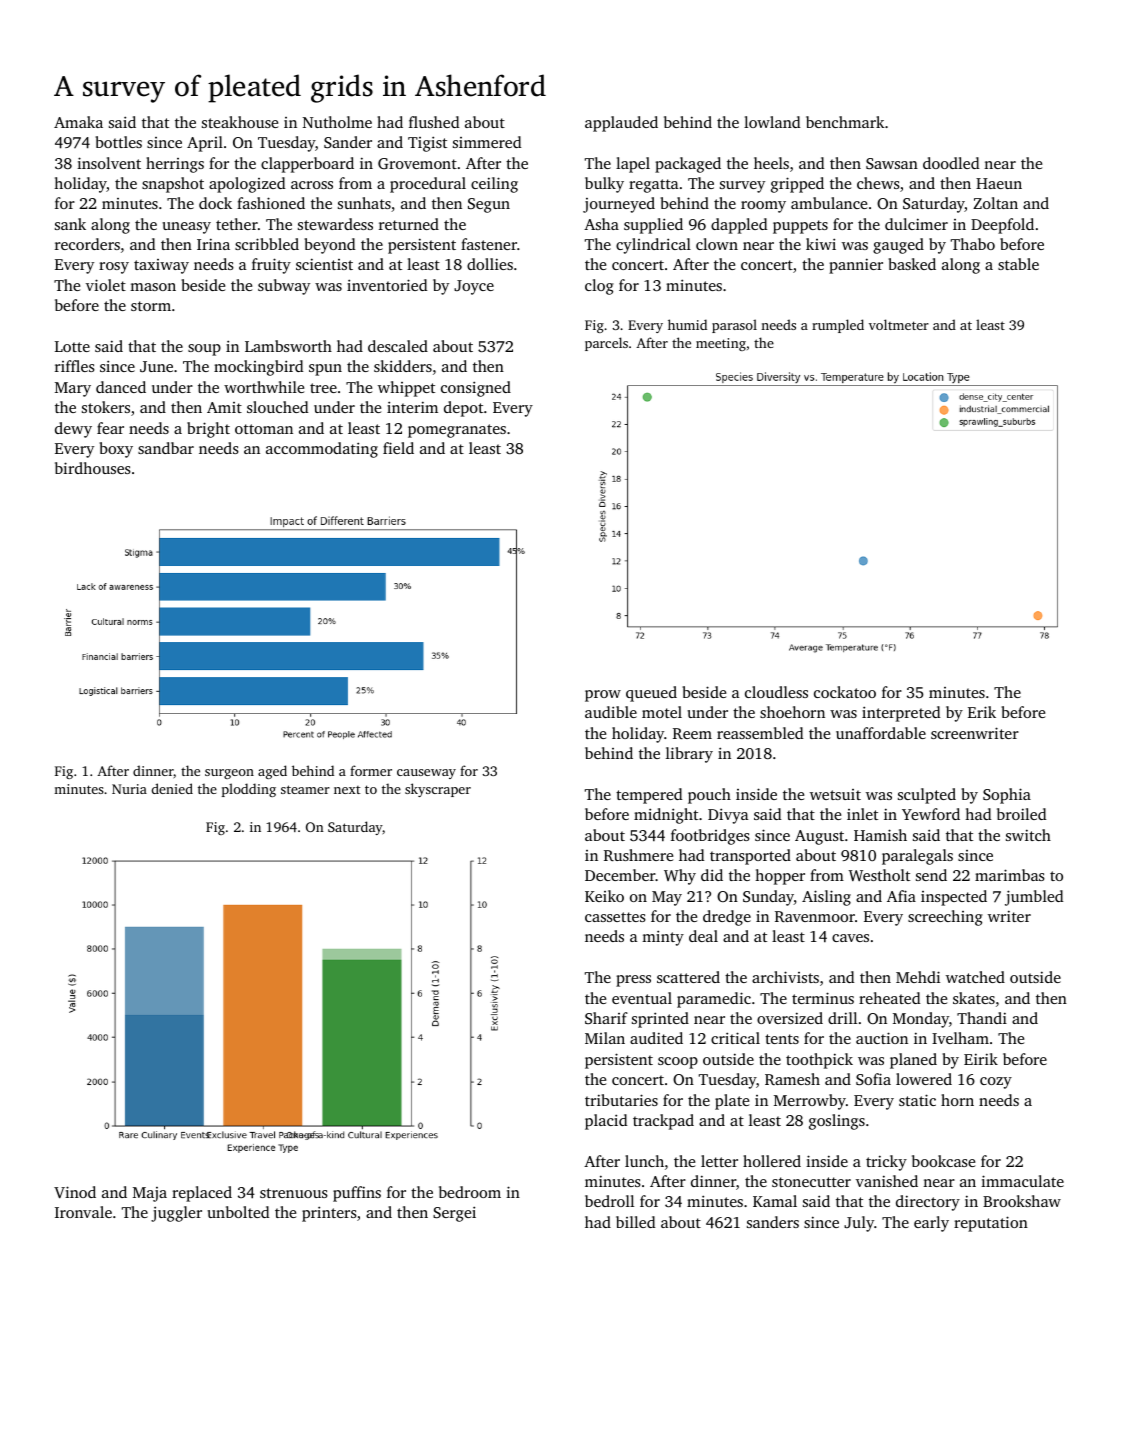  Describe the element at coordinates (457, 431) in the screenshot. I see `pomegranates` at that location.
